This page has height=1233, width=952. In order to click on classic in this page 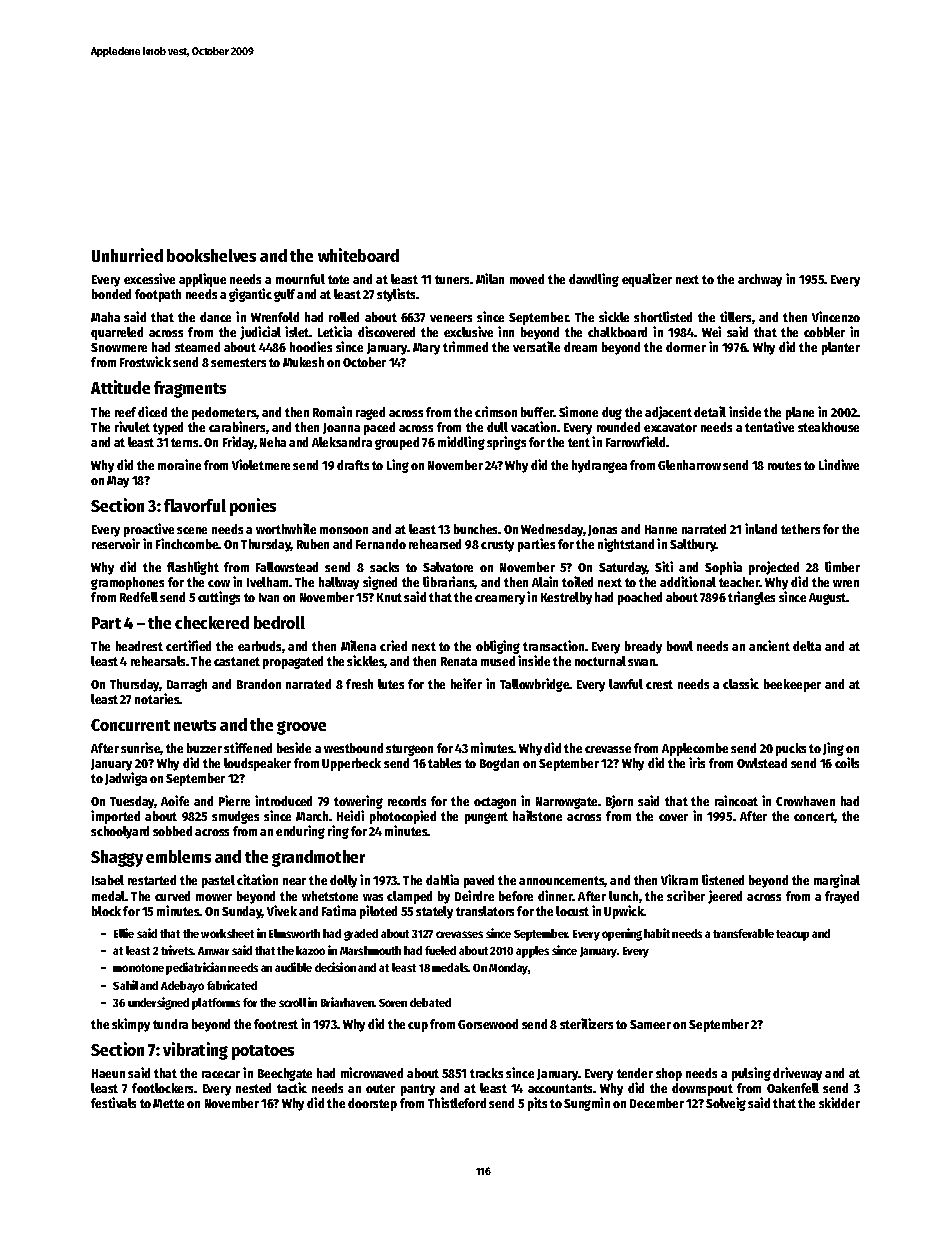, I will do `click(741, 683)`.
